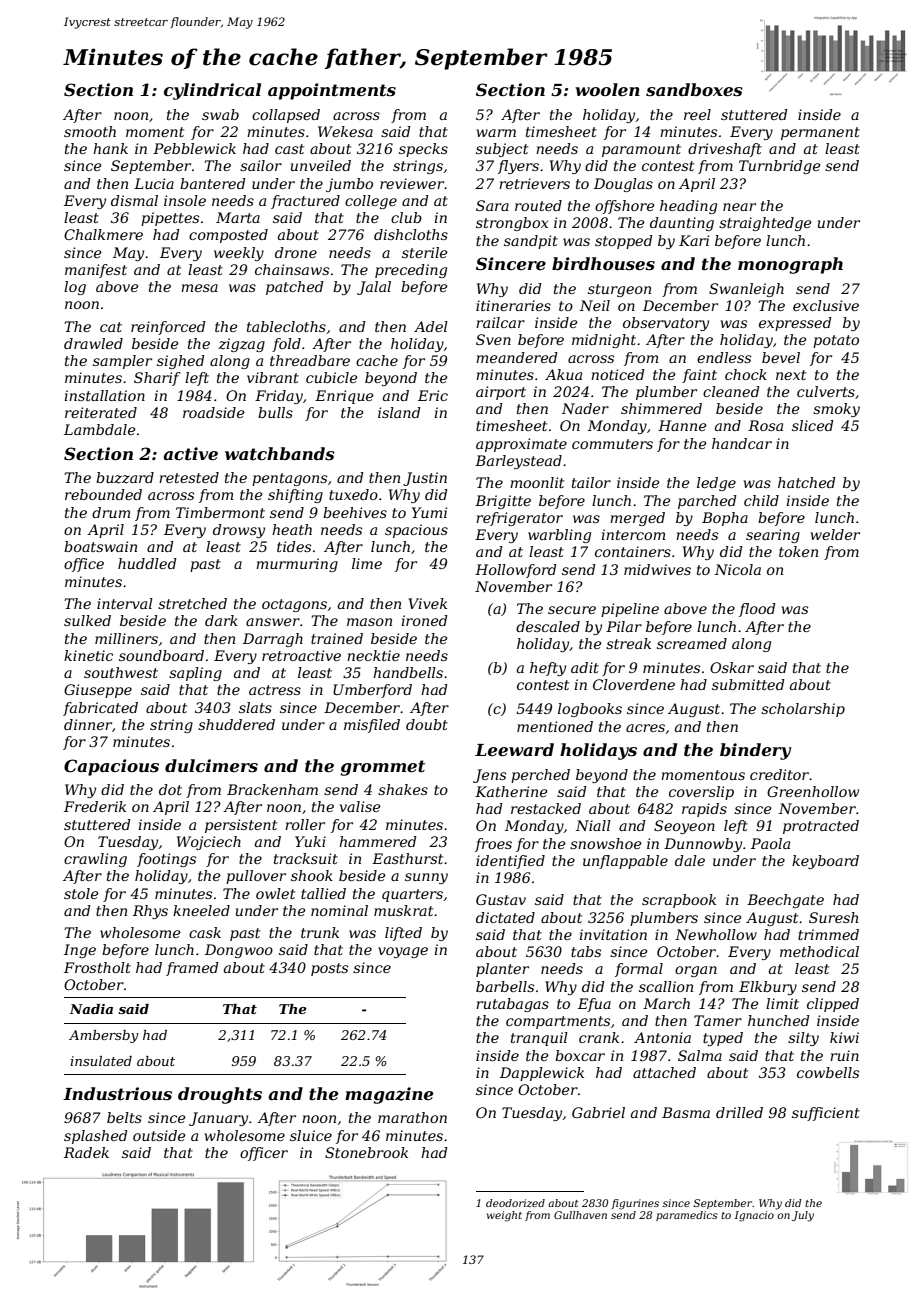  What do you see at coordinates (696, 971) in the page?
I see `organ` at bounding box center [696, 971].
